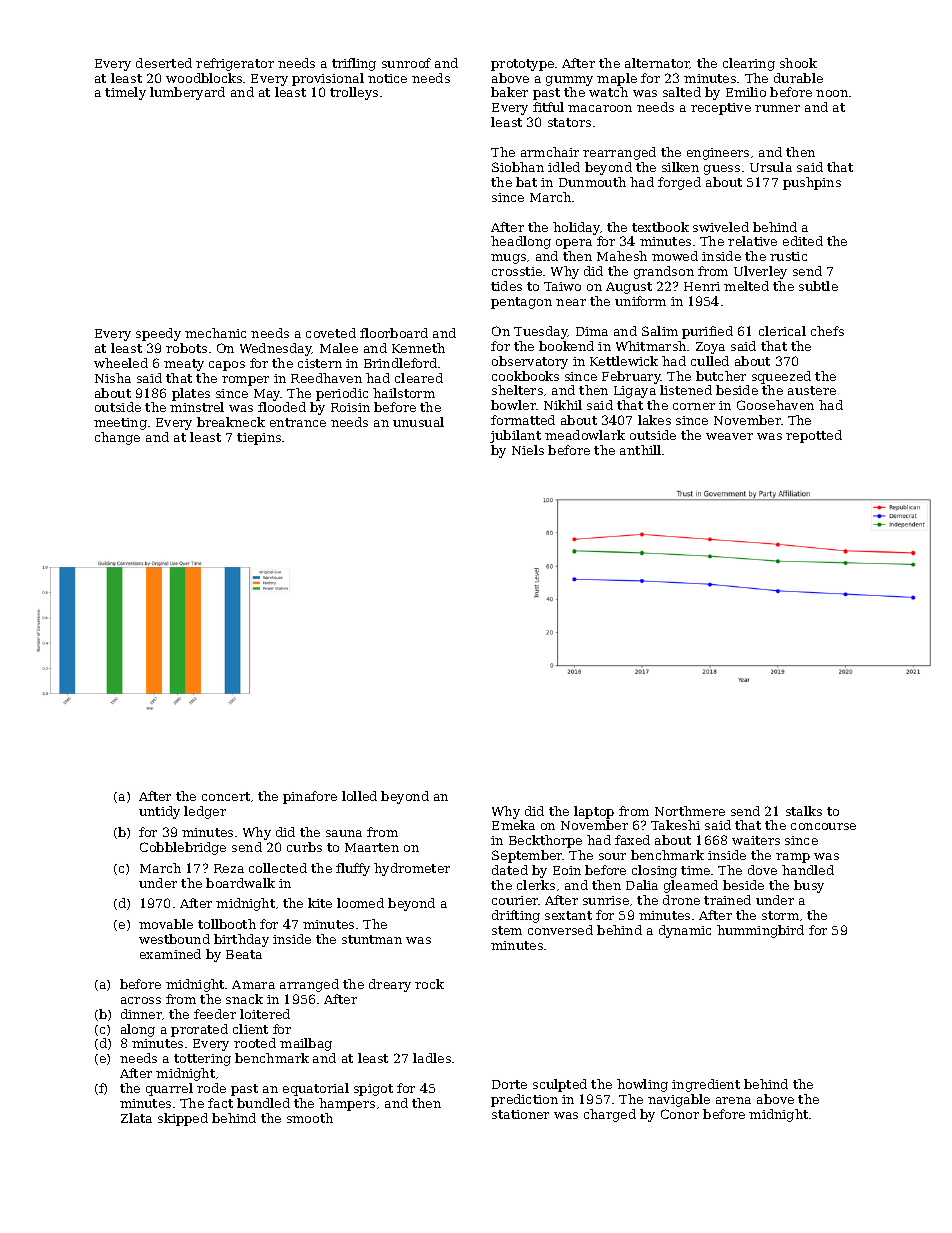 The width and height of the page is (952, 1233). I want to click on hummingbird, so click(760, 931).
